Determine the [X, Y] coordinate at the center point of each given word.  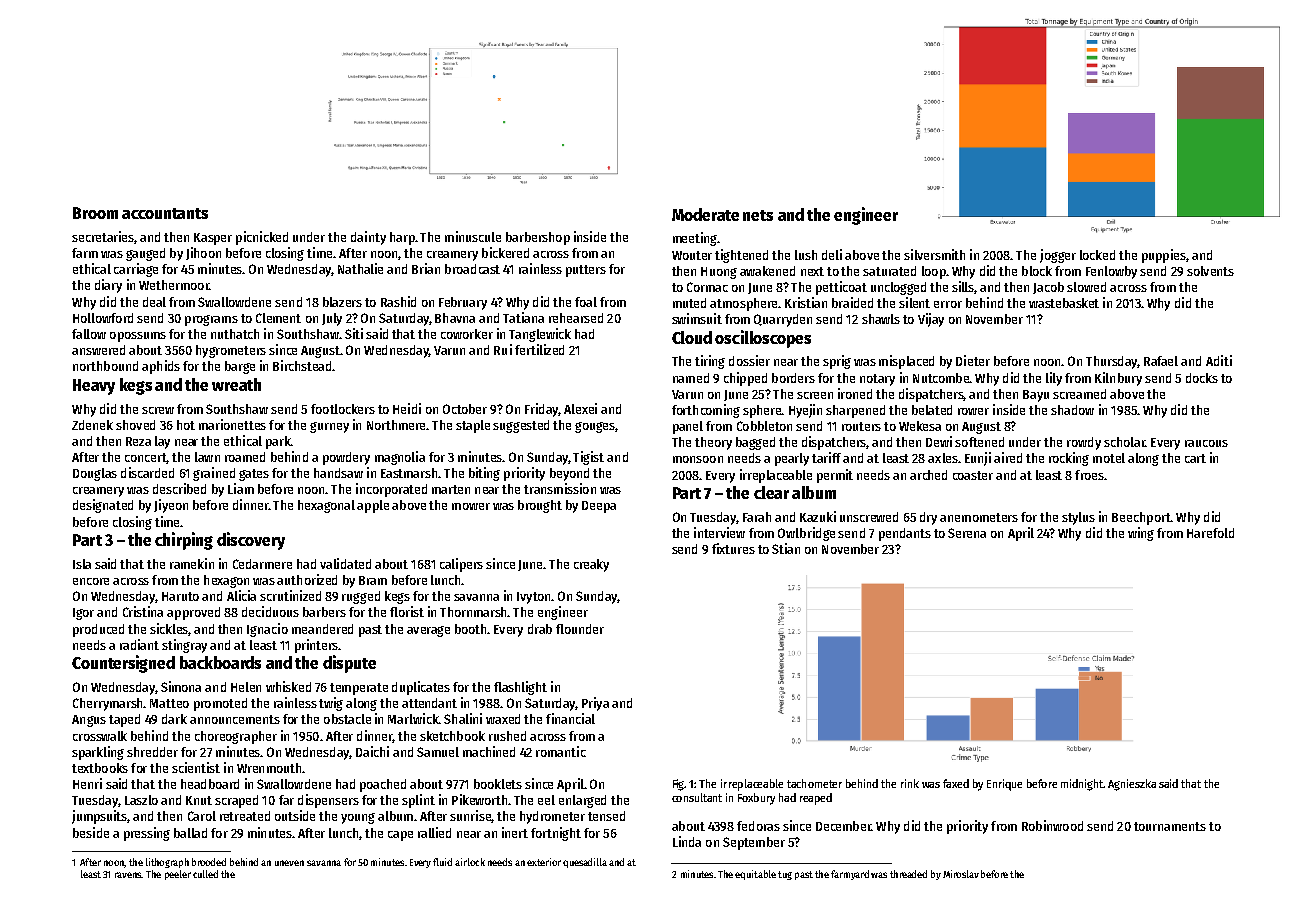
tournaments [1170, 826]
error [948, 304]
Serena [967, 533]
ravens [128, 875]
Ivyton [533, 598]
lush [806, 255]
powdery [346, 458]
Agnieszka [1132, 785]
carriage [136, 270]
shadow [1072, 410]
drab [540, 629]
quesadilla [585, 863]
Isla [82, 564]
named [691, 378]
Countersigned [123, 664]
